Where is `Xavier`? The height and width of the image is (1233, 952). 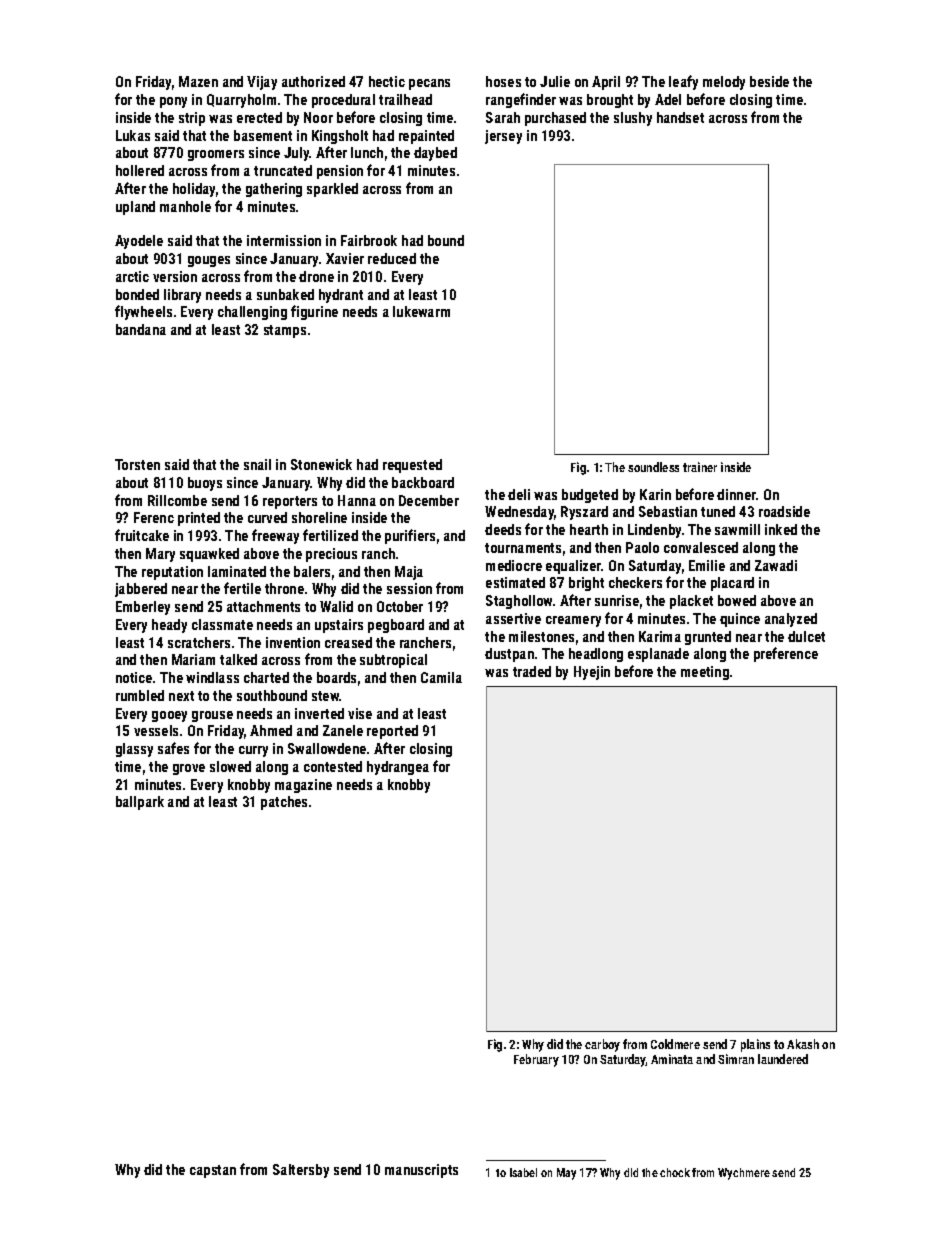
Xavier is located at coordinates (345, 258).
